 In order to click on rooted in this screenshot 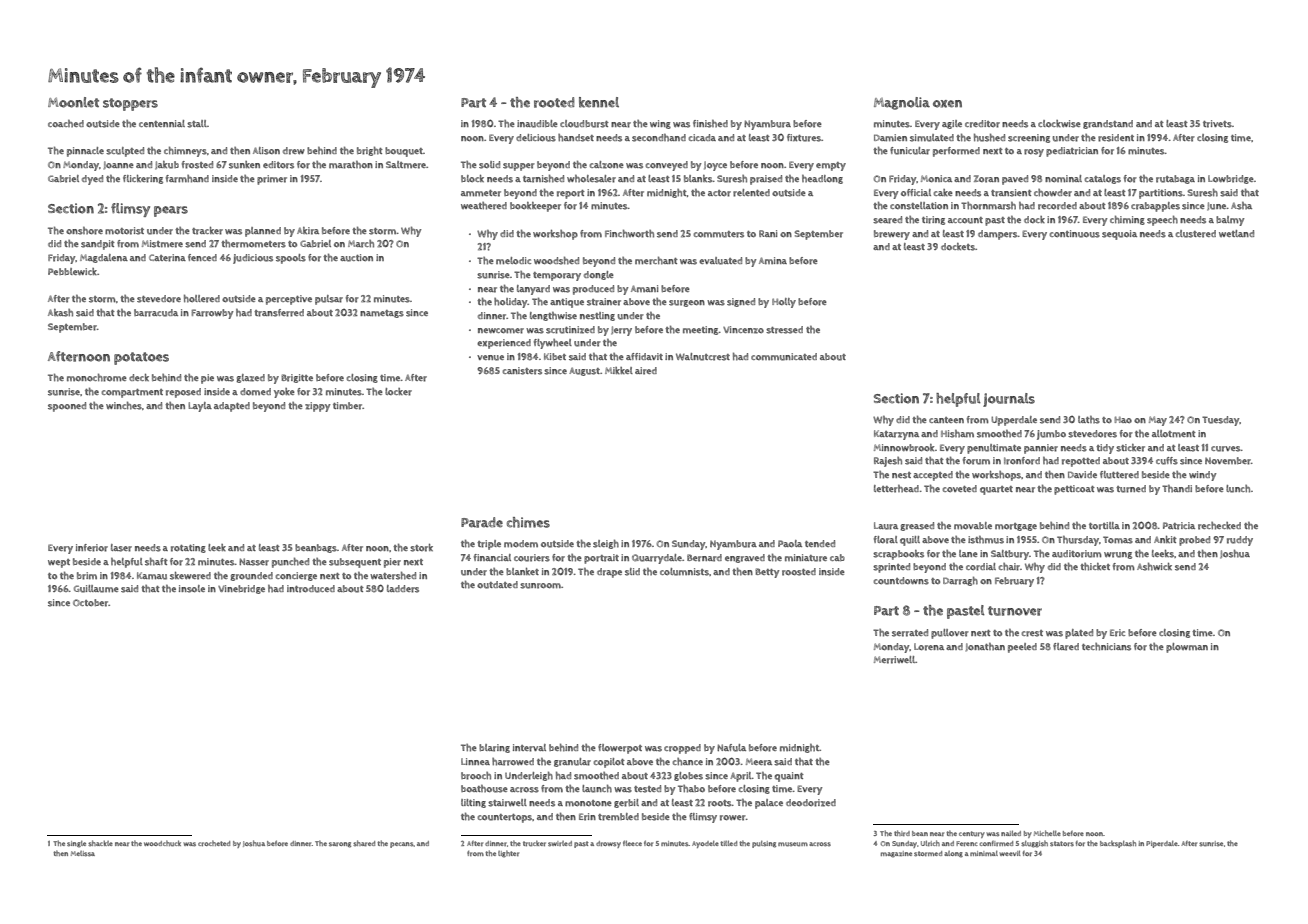, I will do `click(554, 102)`.
